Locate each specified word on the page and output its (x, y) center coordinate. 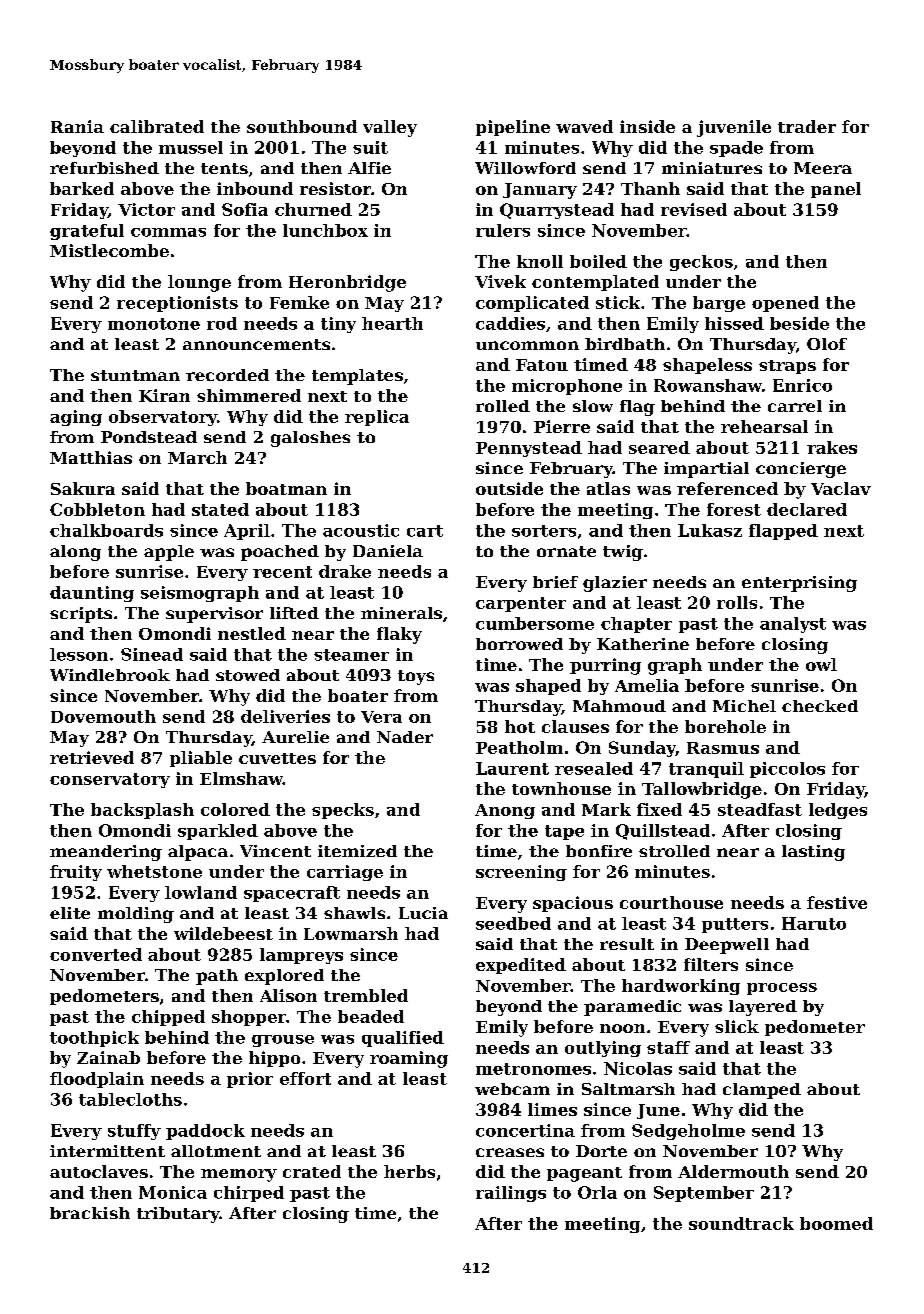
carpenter (521, 604)
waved (584, 126)
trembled (366, 995)
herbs (409, 1171)
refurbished (104, 168)
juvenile (734, 128)
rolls (737, 602)
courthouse (671, 902)
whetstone (154, 871)
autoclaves (99, 1171)
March (197, 457)
